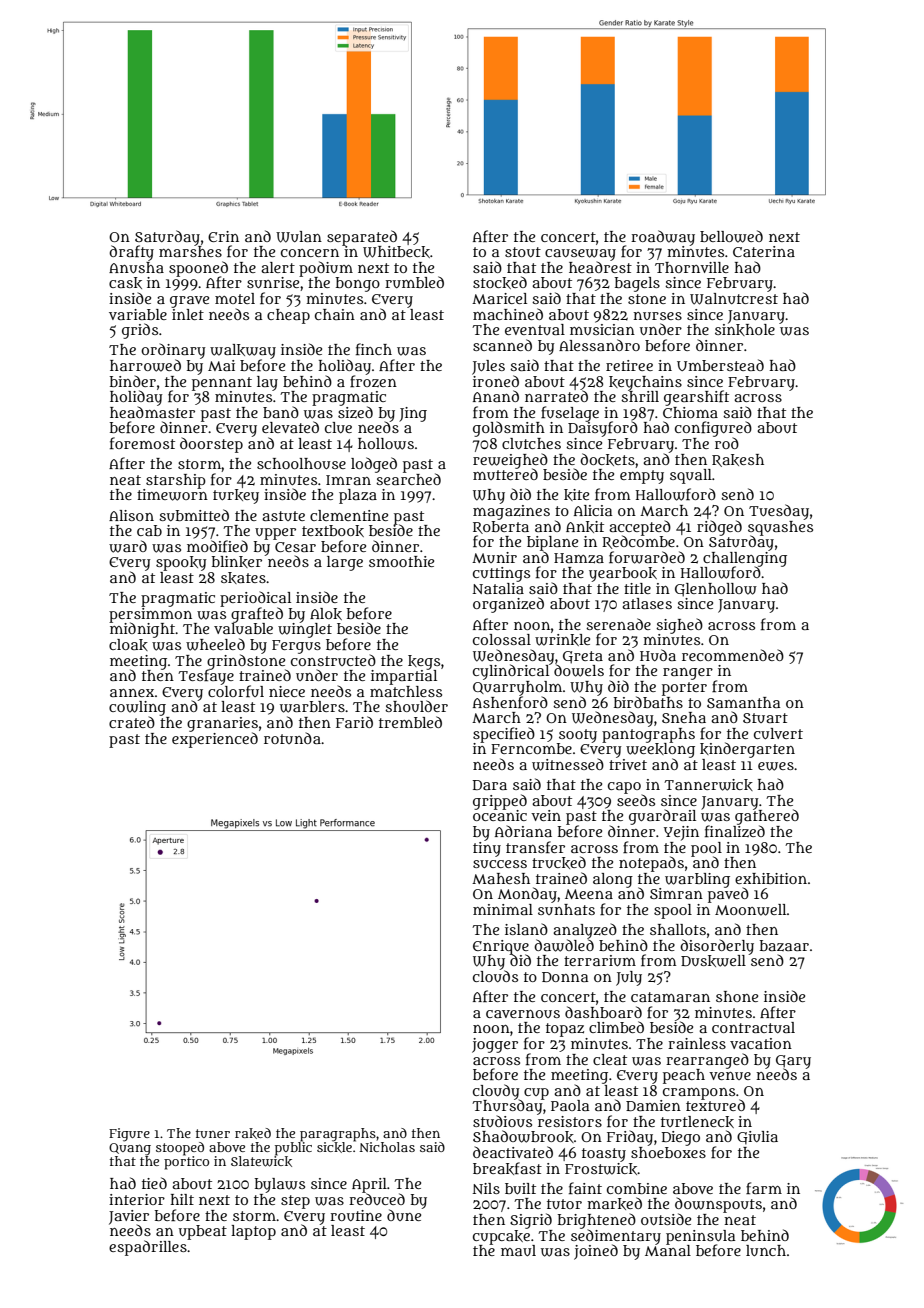 The height and width of the screenshot is (1308, 924). Describe the element at coordinates (198, 269) in the screenshot. I see `spooned` at that location.
